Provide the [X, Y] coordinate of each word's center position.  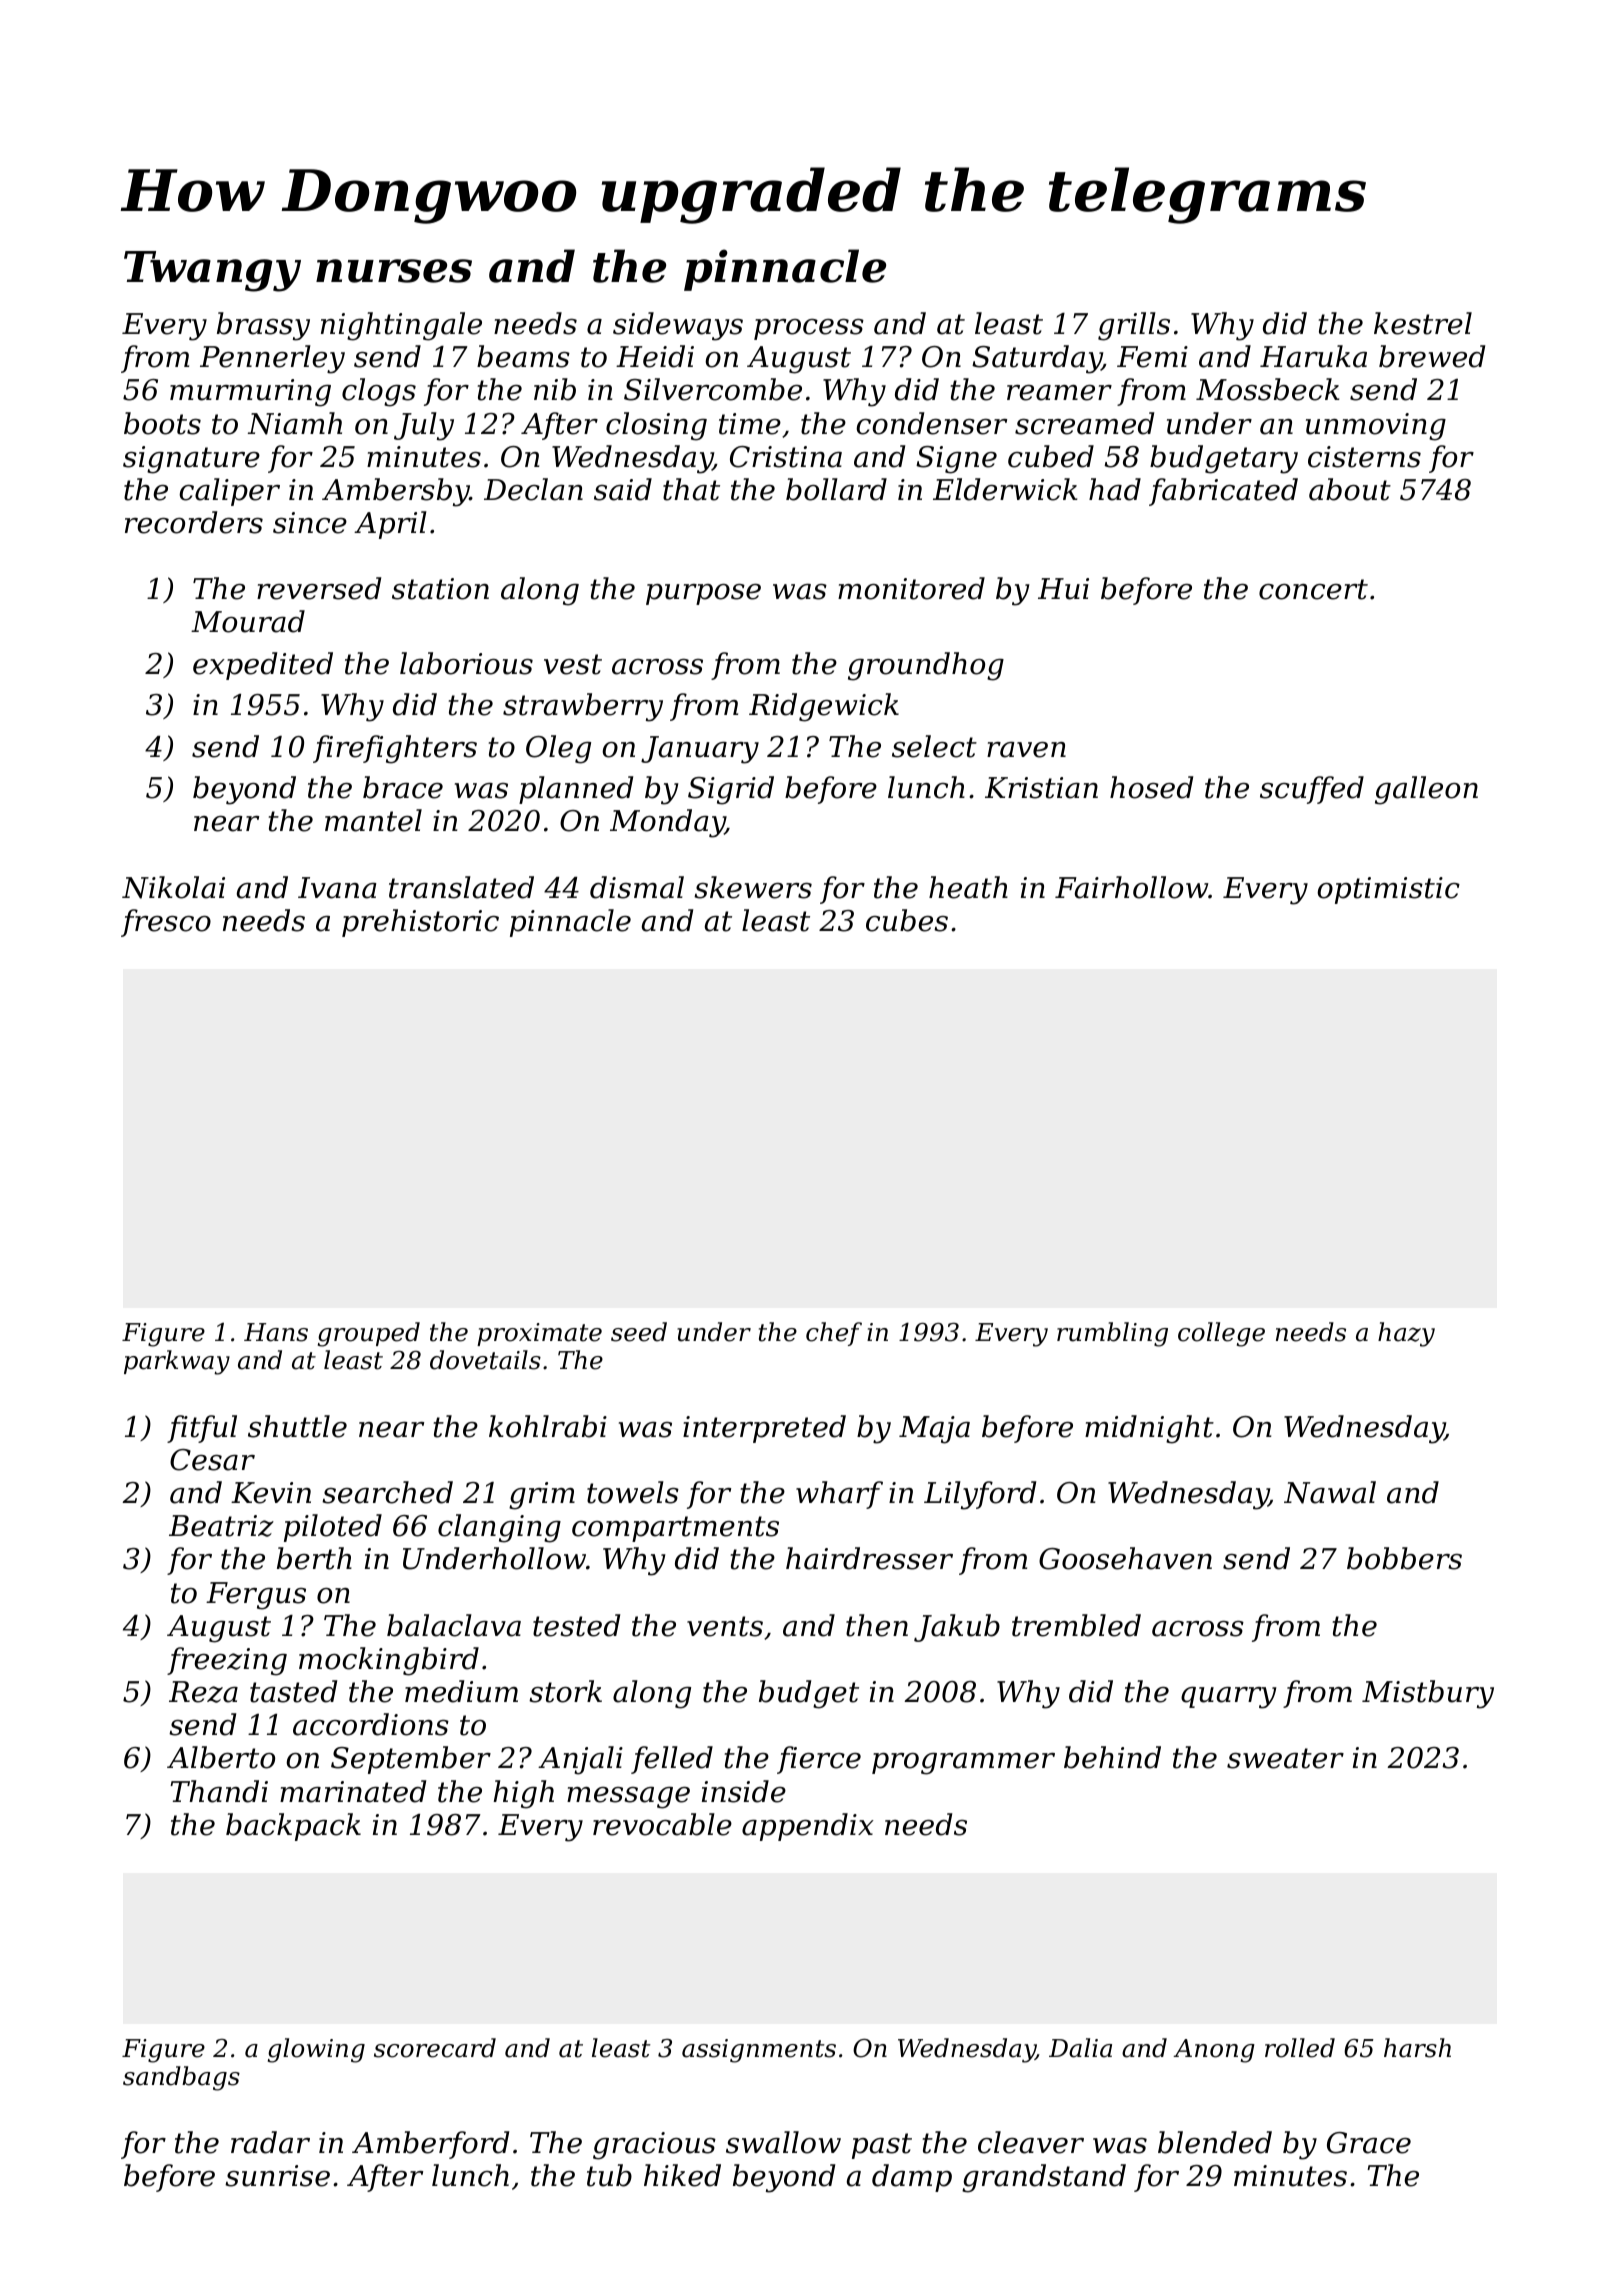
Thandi [219, 1791]
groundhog [926, 666]
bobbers [1404, 1558]
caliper [229, 492]
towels [633, 1492]
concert [1313, 589]
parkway [177, 1362]
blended [1215, 2142]
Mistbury [1428, 1694]
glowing [316, 2050]
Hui [1063, 589]
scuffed [1312, 790]
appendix [808, 1827]
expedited [263, 666]
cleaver [1031, 2142]
